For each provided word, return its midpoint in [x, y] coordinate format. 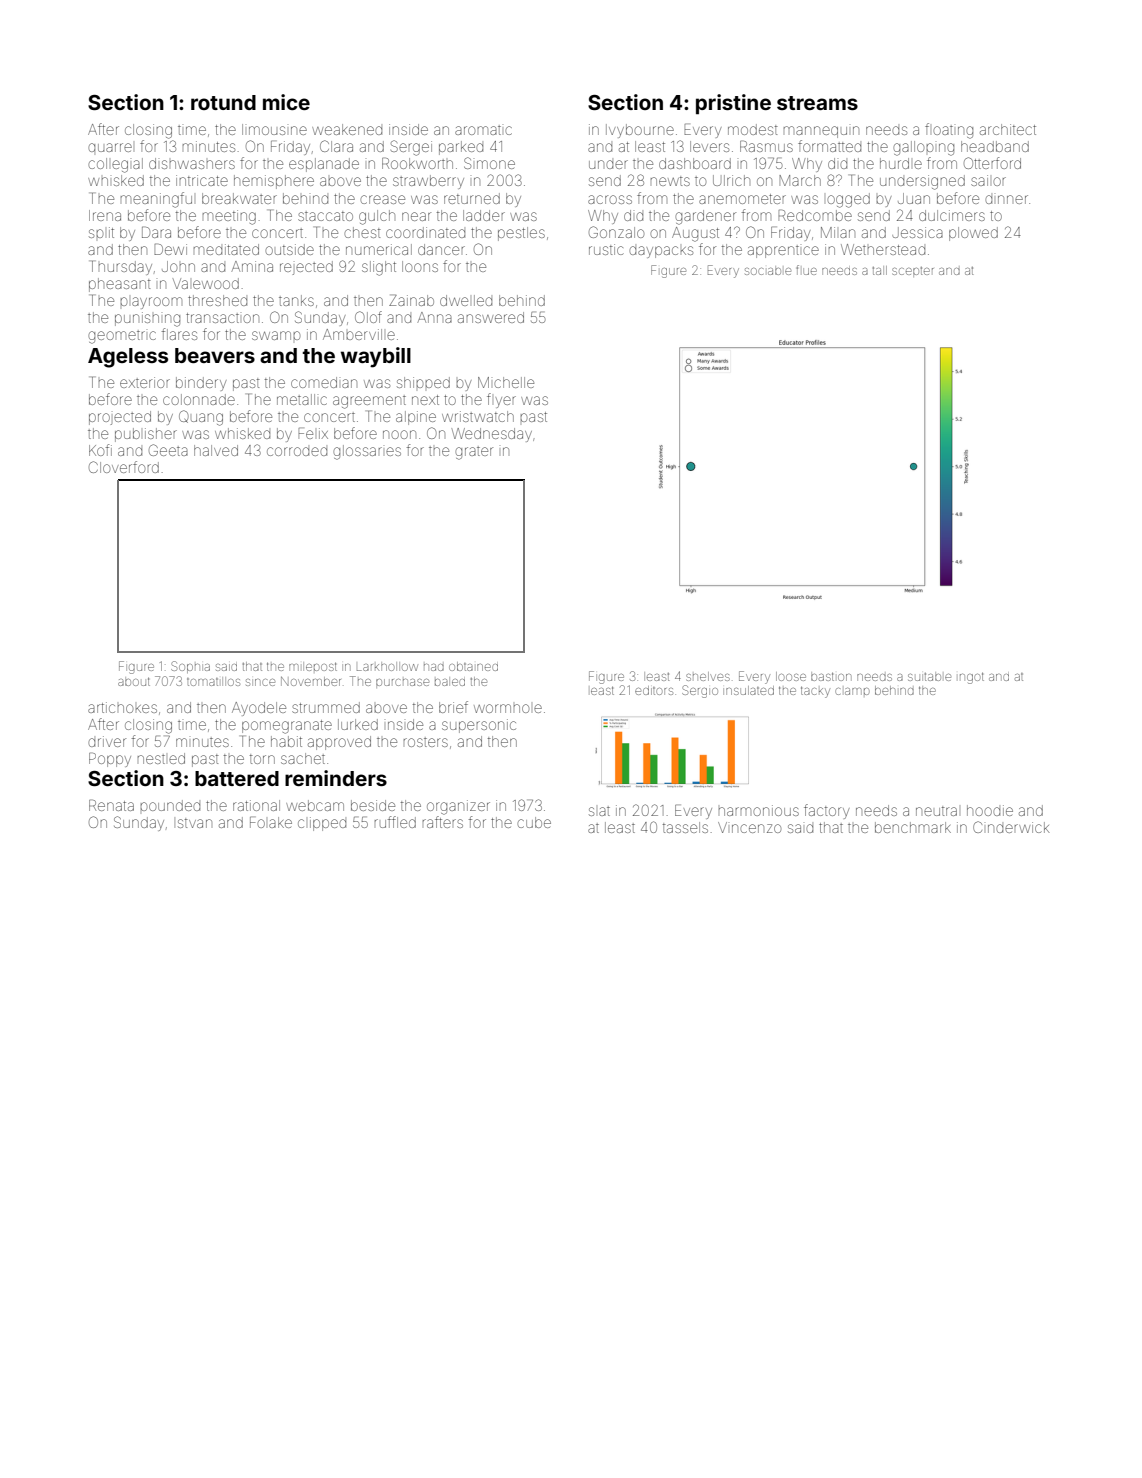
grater [474, 453]
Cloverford [124, 467]
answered [491, 317]
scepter [913, 271]
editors [654, 690]
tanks [296, 300]
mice [286, 102]
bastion [831, 677]
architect [1008, 129]
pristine [733, 104]
